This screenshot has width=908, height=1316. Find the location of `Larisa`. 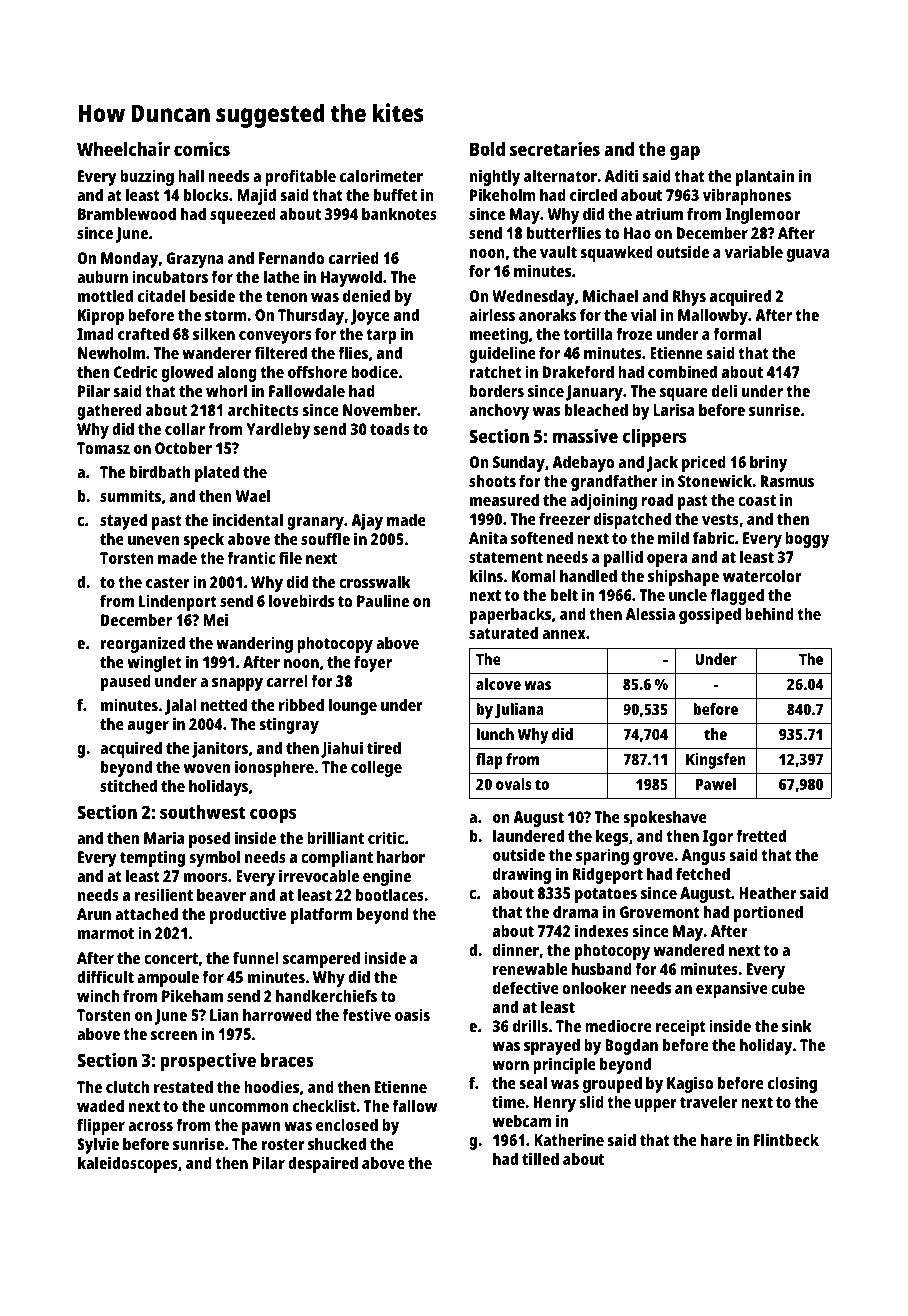

Larisa is located at coordinates (674, 409).
